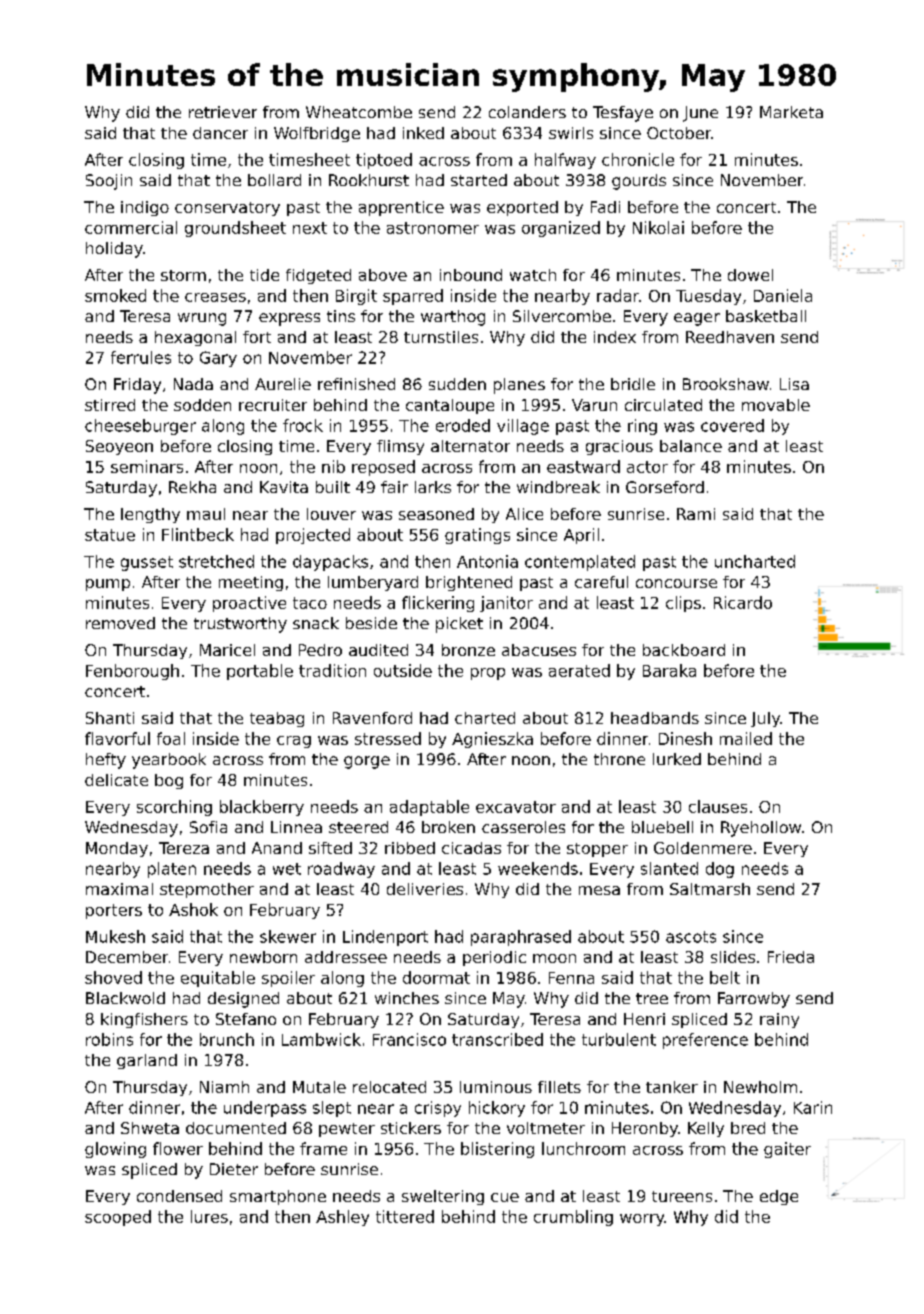  I want to click on Soojin, so click(109, 182).
